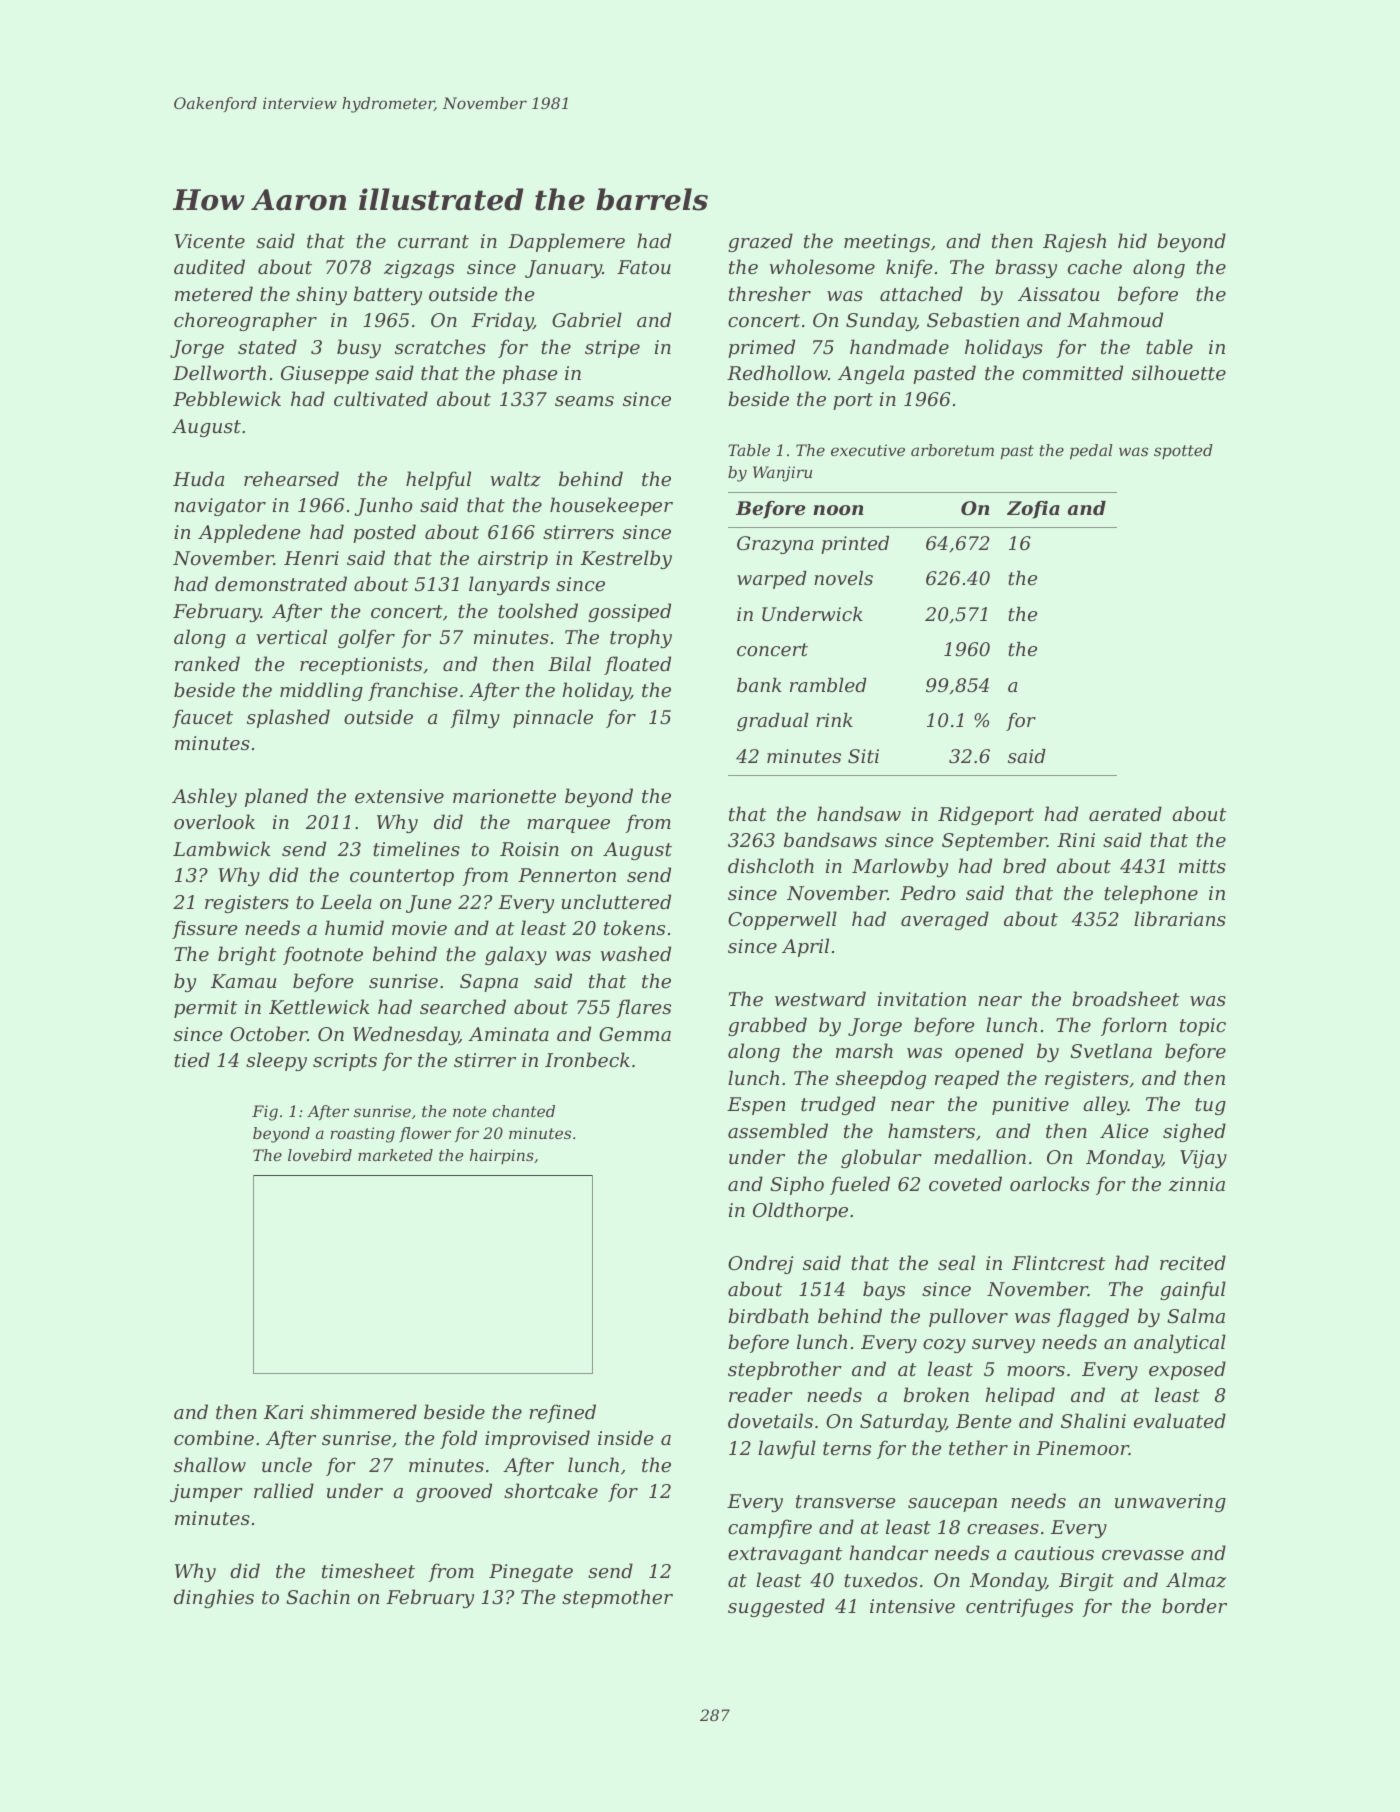 This document has width=1400, height=1812. I want to click on cultivated, so click(381, 398).
